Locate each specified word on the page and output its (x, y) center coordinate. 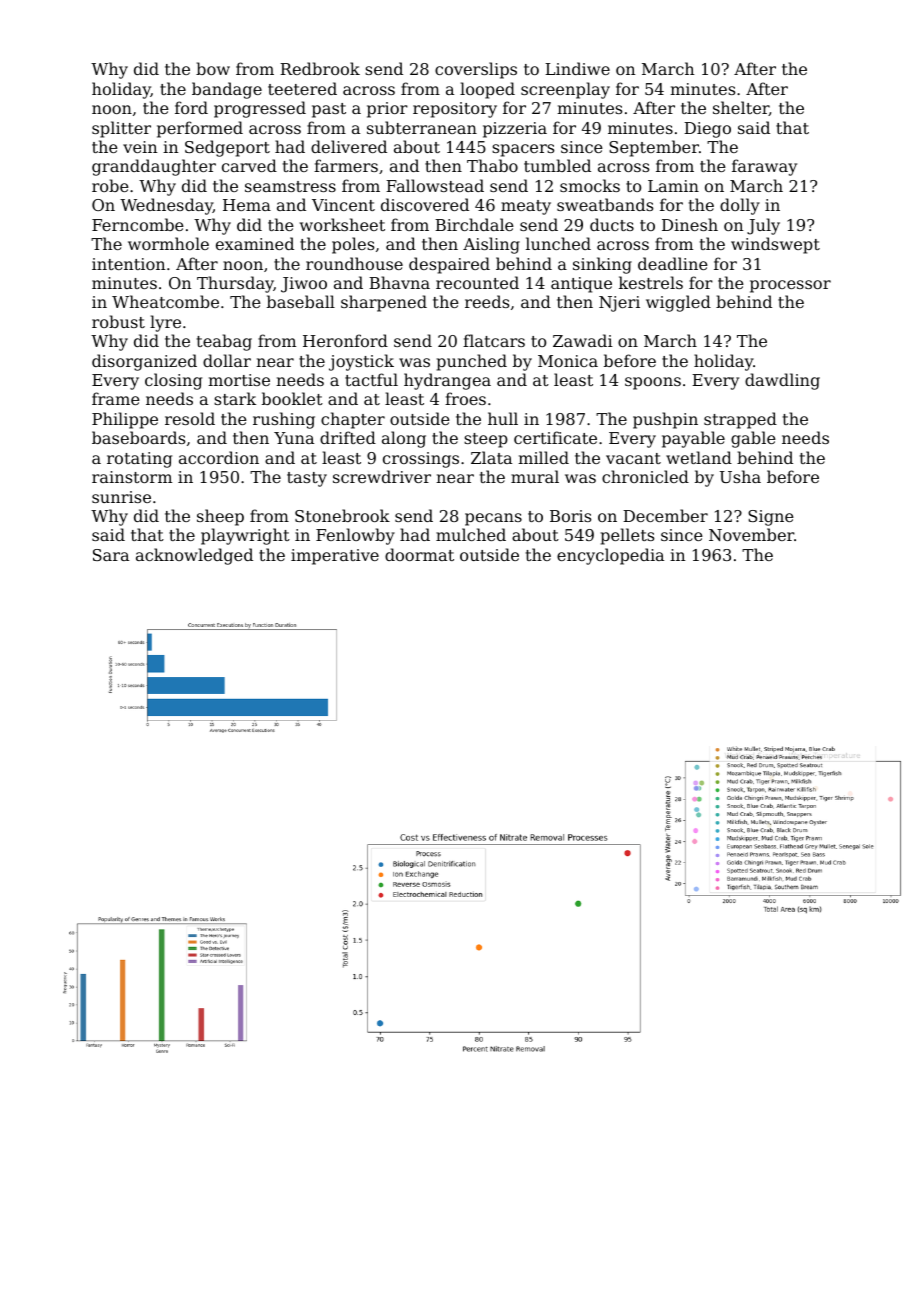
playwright (245, 536)
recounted (477, 282)
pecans (493, 519)
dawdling (782, 381)
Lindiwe (577, 68)
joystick (361, 362)
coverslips (476, 70)
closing (173, 381)
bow (213, 68)
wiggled (678, 303)
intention (129, 264)
